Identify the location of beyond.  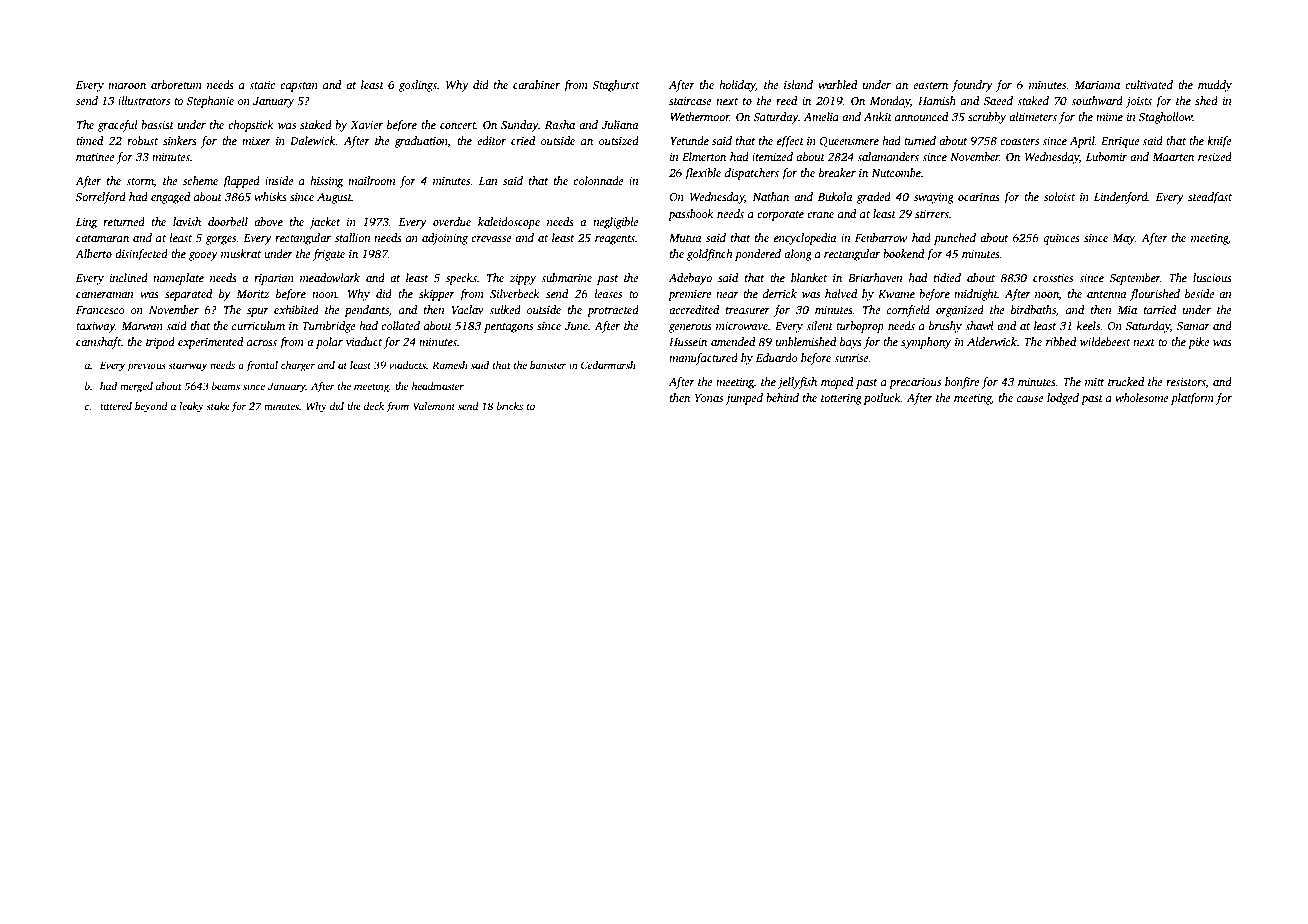
(151, 407).
